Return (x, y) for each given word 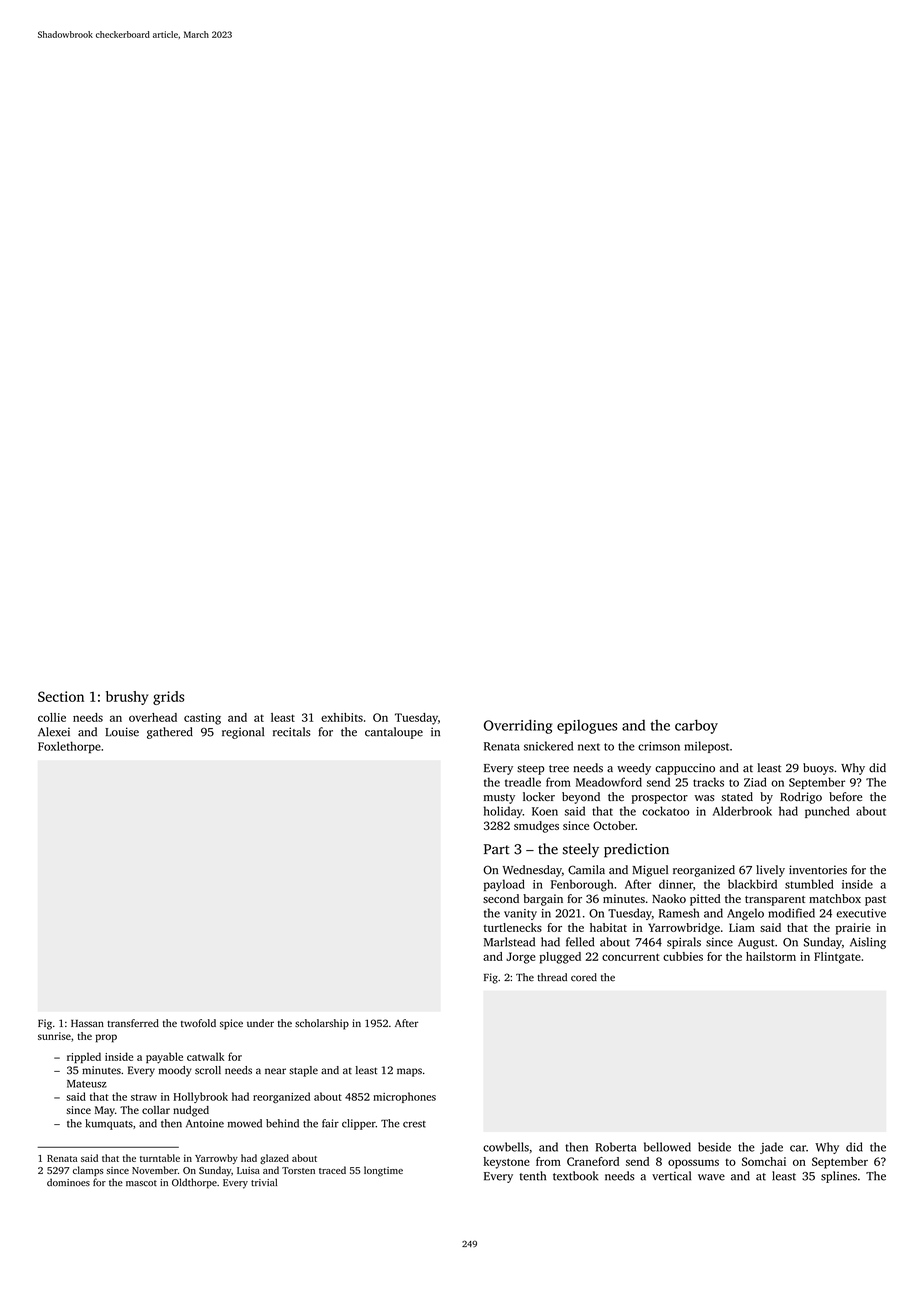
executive (861, 913)
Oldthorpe (194, 1183)
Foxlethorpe (69, 747)
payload (504, 885)
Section (61, 696)
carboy (696, 726)
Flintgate (837, 958)
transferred (133, 1023)
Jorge (521, 958)
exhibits (342, 717)
